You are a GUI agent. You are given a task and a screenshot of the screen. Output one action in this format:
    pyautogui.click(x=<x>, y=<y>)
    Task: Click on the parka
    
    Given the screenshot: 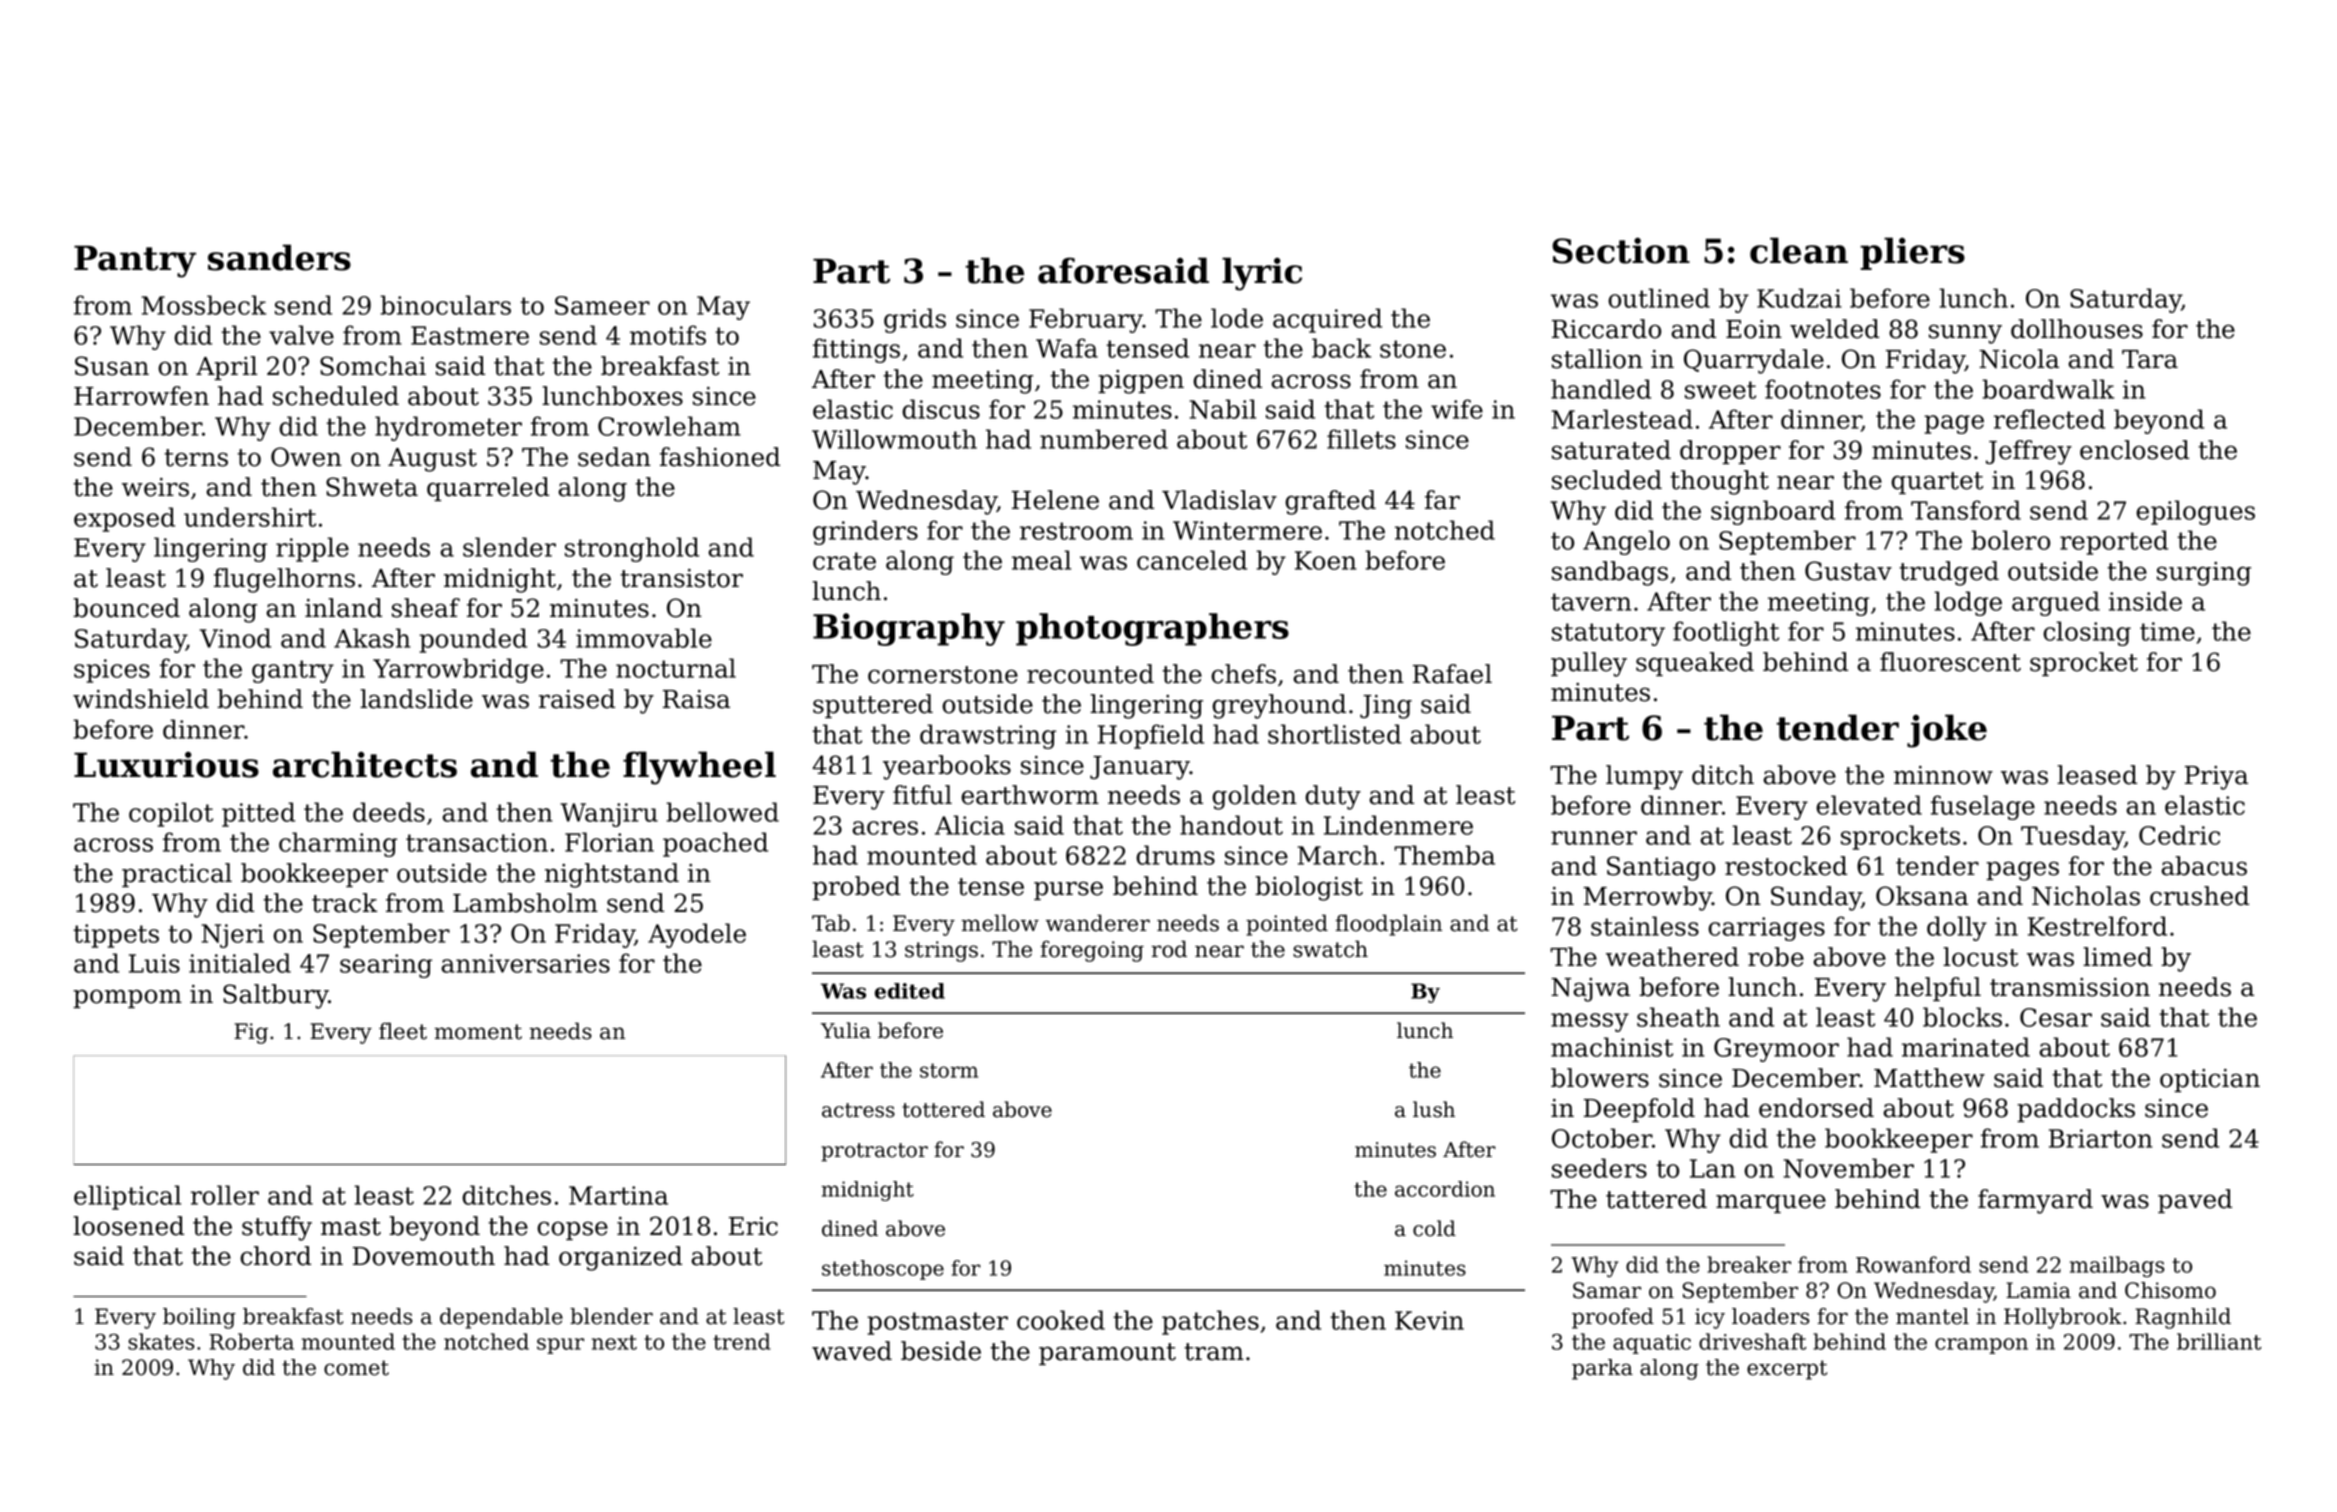 What is the action you would take?
    pyautogui.click(x=1602, y=1369)
